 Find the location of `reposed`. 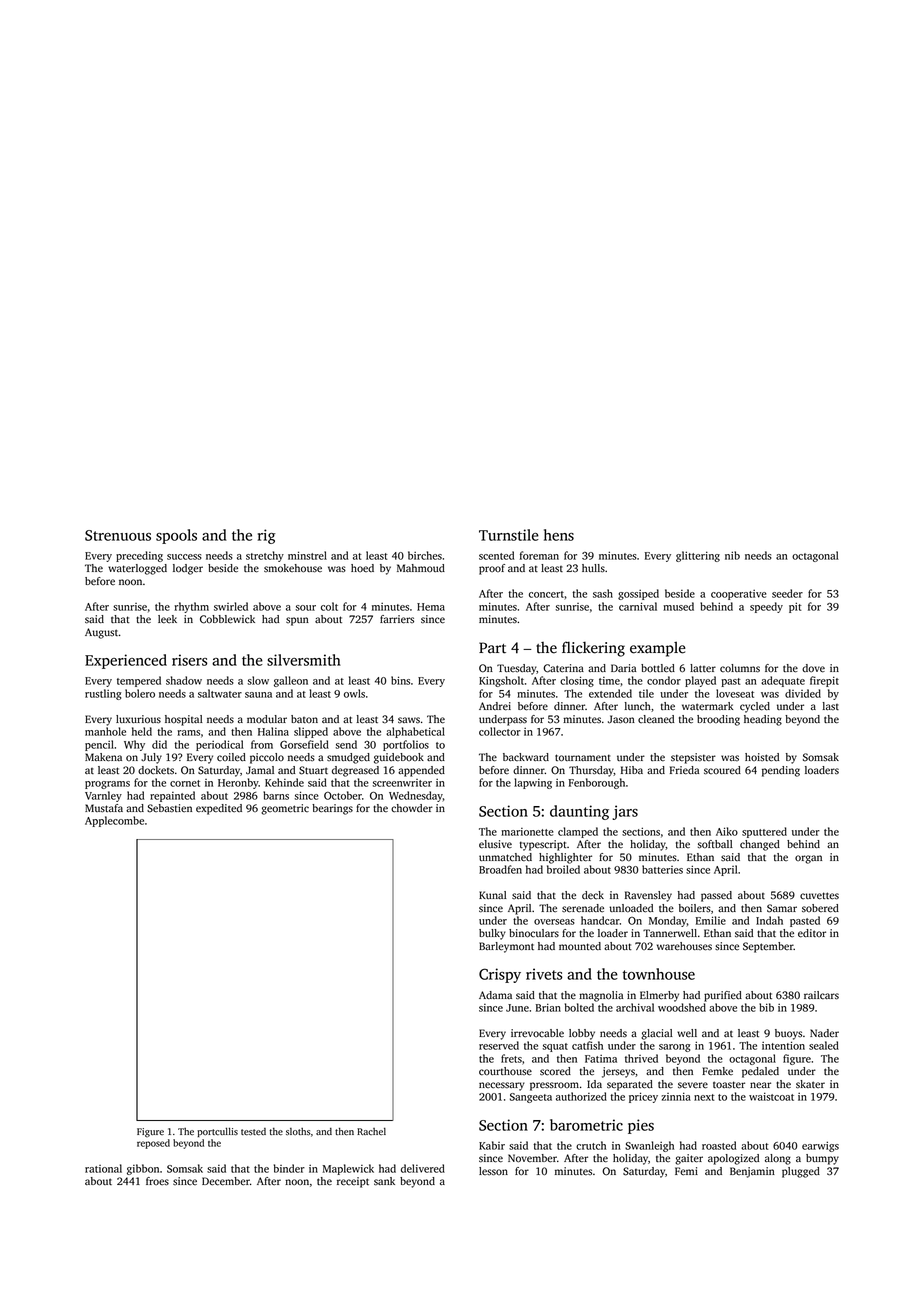

reposed is located at coordinates (153, 1144).
